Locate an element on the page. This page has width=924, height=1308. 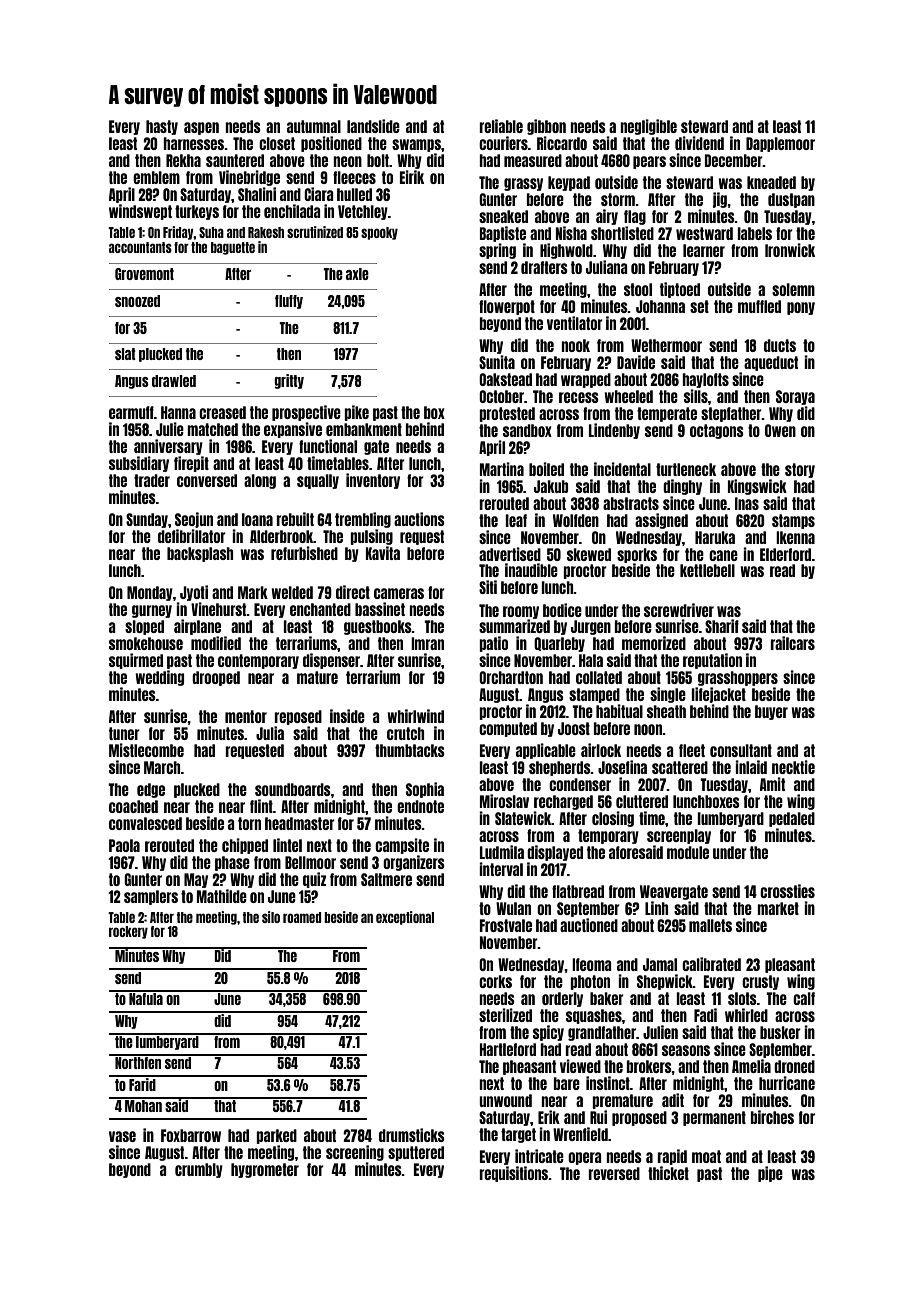
collated is located at coordinates (599, 677).
